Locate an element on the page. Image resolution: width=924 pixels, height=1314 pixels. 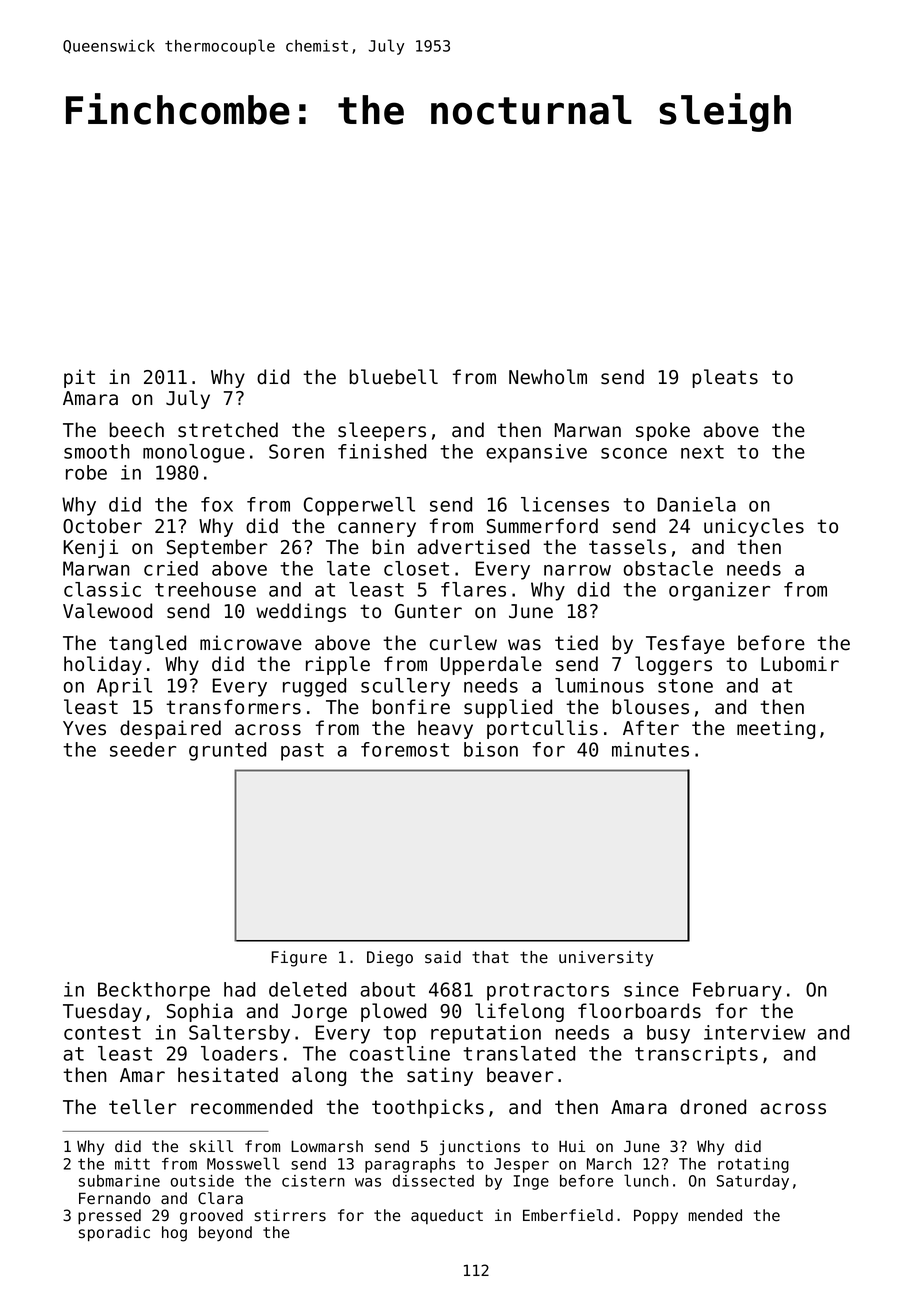
bison is located at coordinates (491, 749).
